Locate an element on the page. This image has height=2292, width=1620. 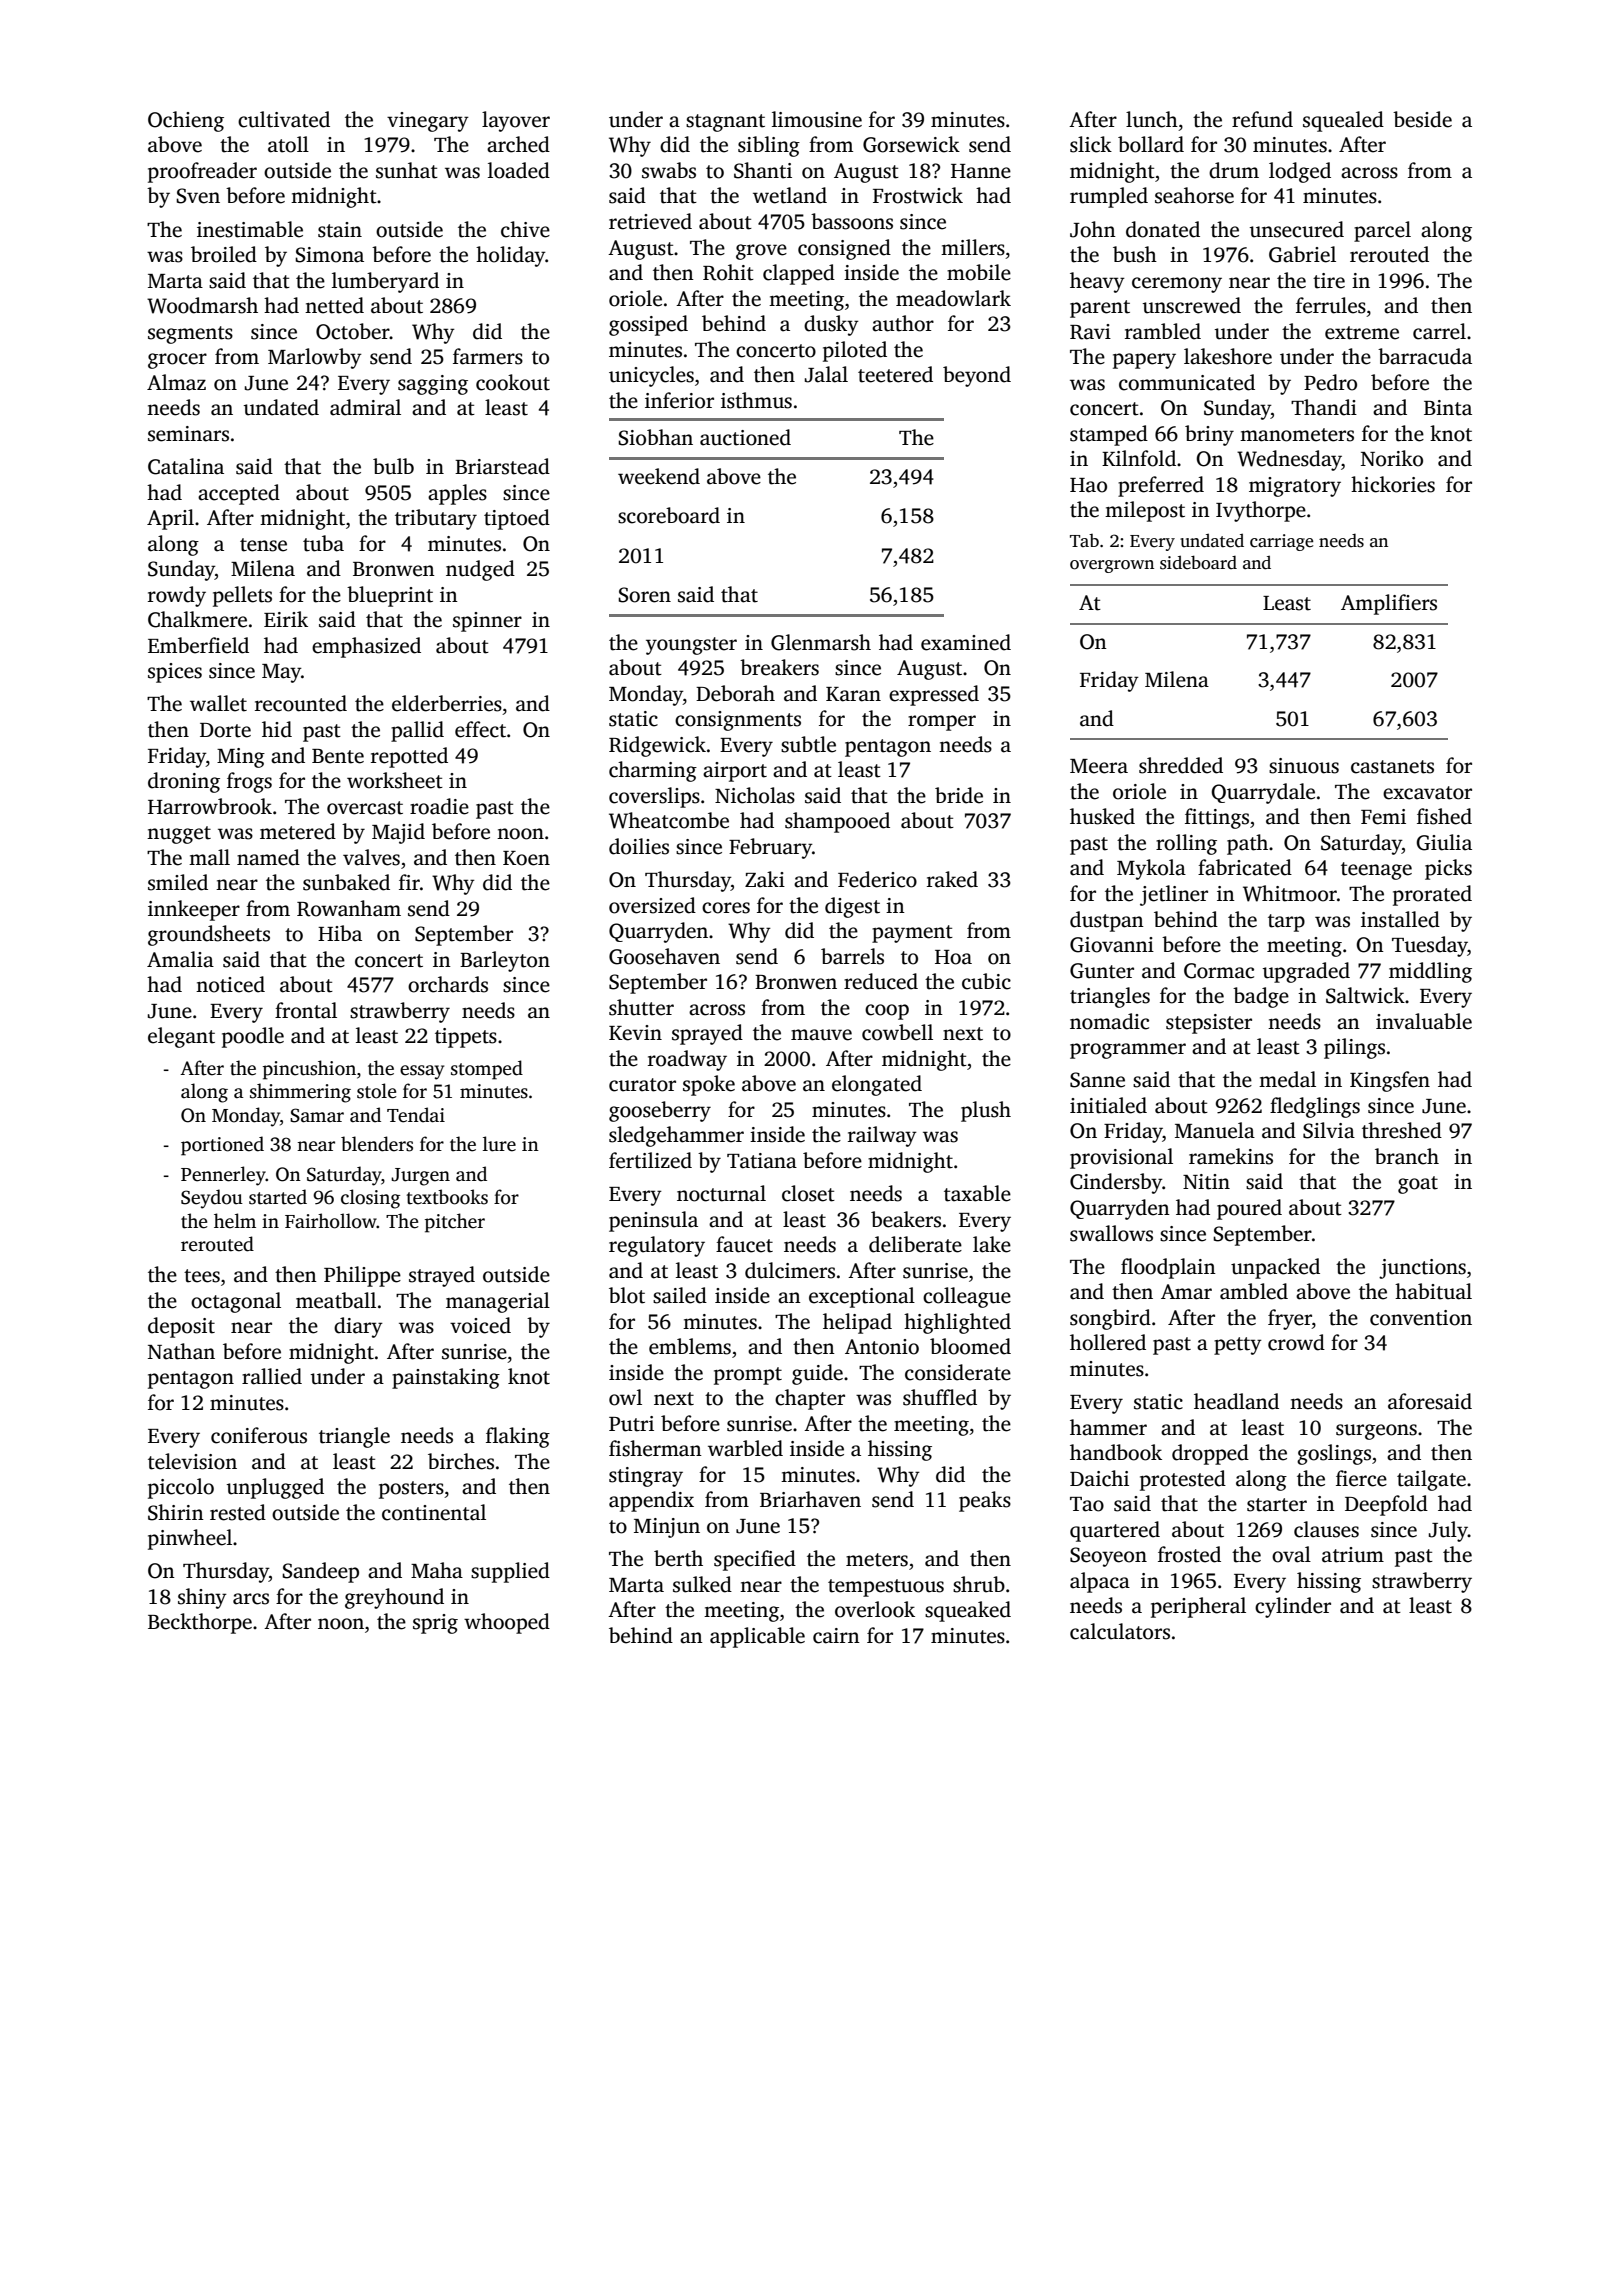
branch is located at coordinates (1407, 1156).
